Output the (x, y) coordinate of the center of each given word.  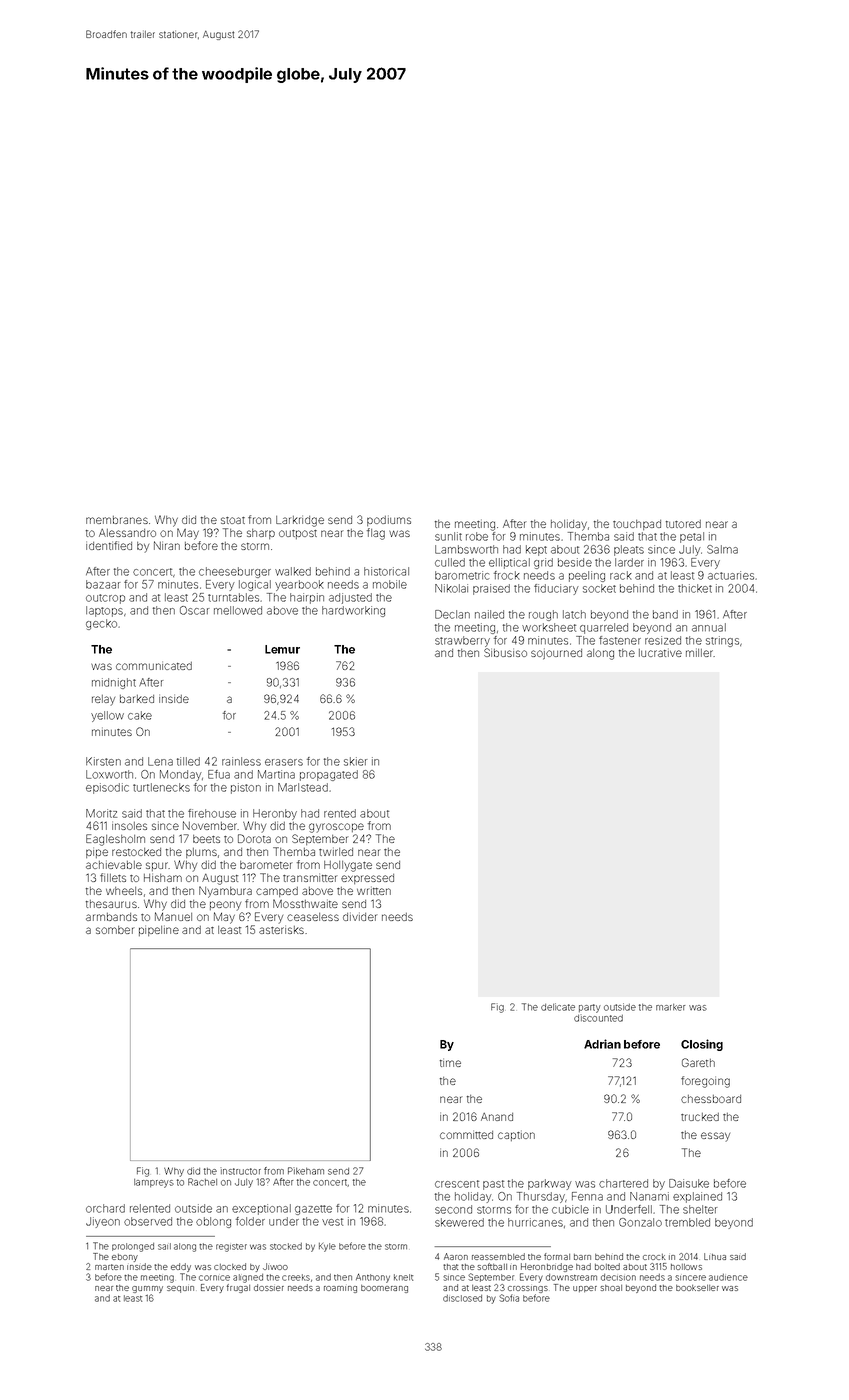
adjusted (350, 598)
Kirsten (103, 761)
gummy (147, 1289)
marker (670, 1007)
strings (722, 641)
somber (115, 930)
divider (360, 916)
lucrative (660, 652)
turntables (233, 597)
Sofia (509, 1298)
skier (356, 761)
